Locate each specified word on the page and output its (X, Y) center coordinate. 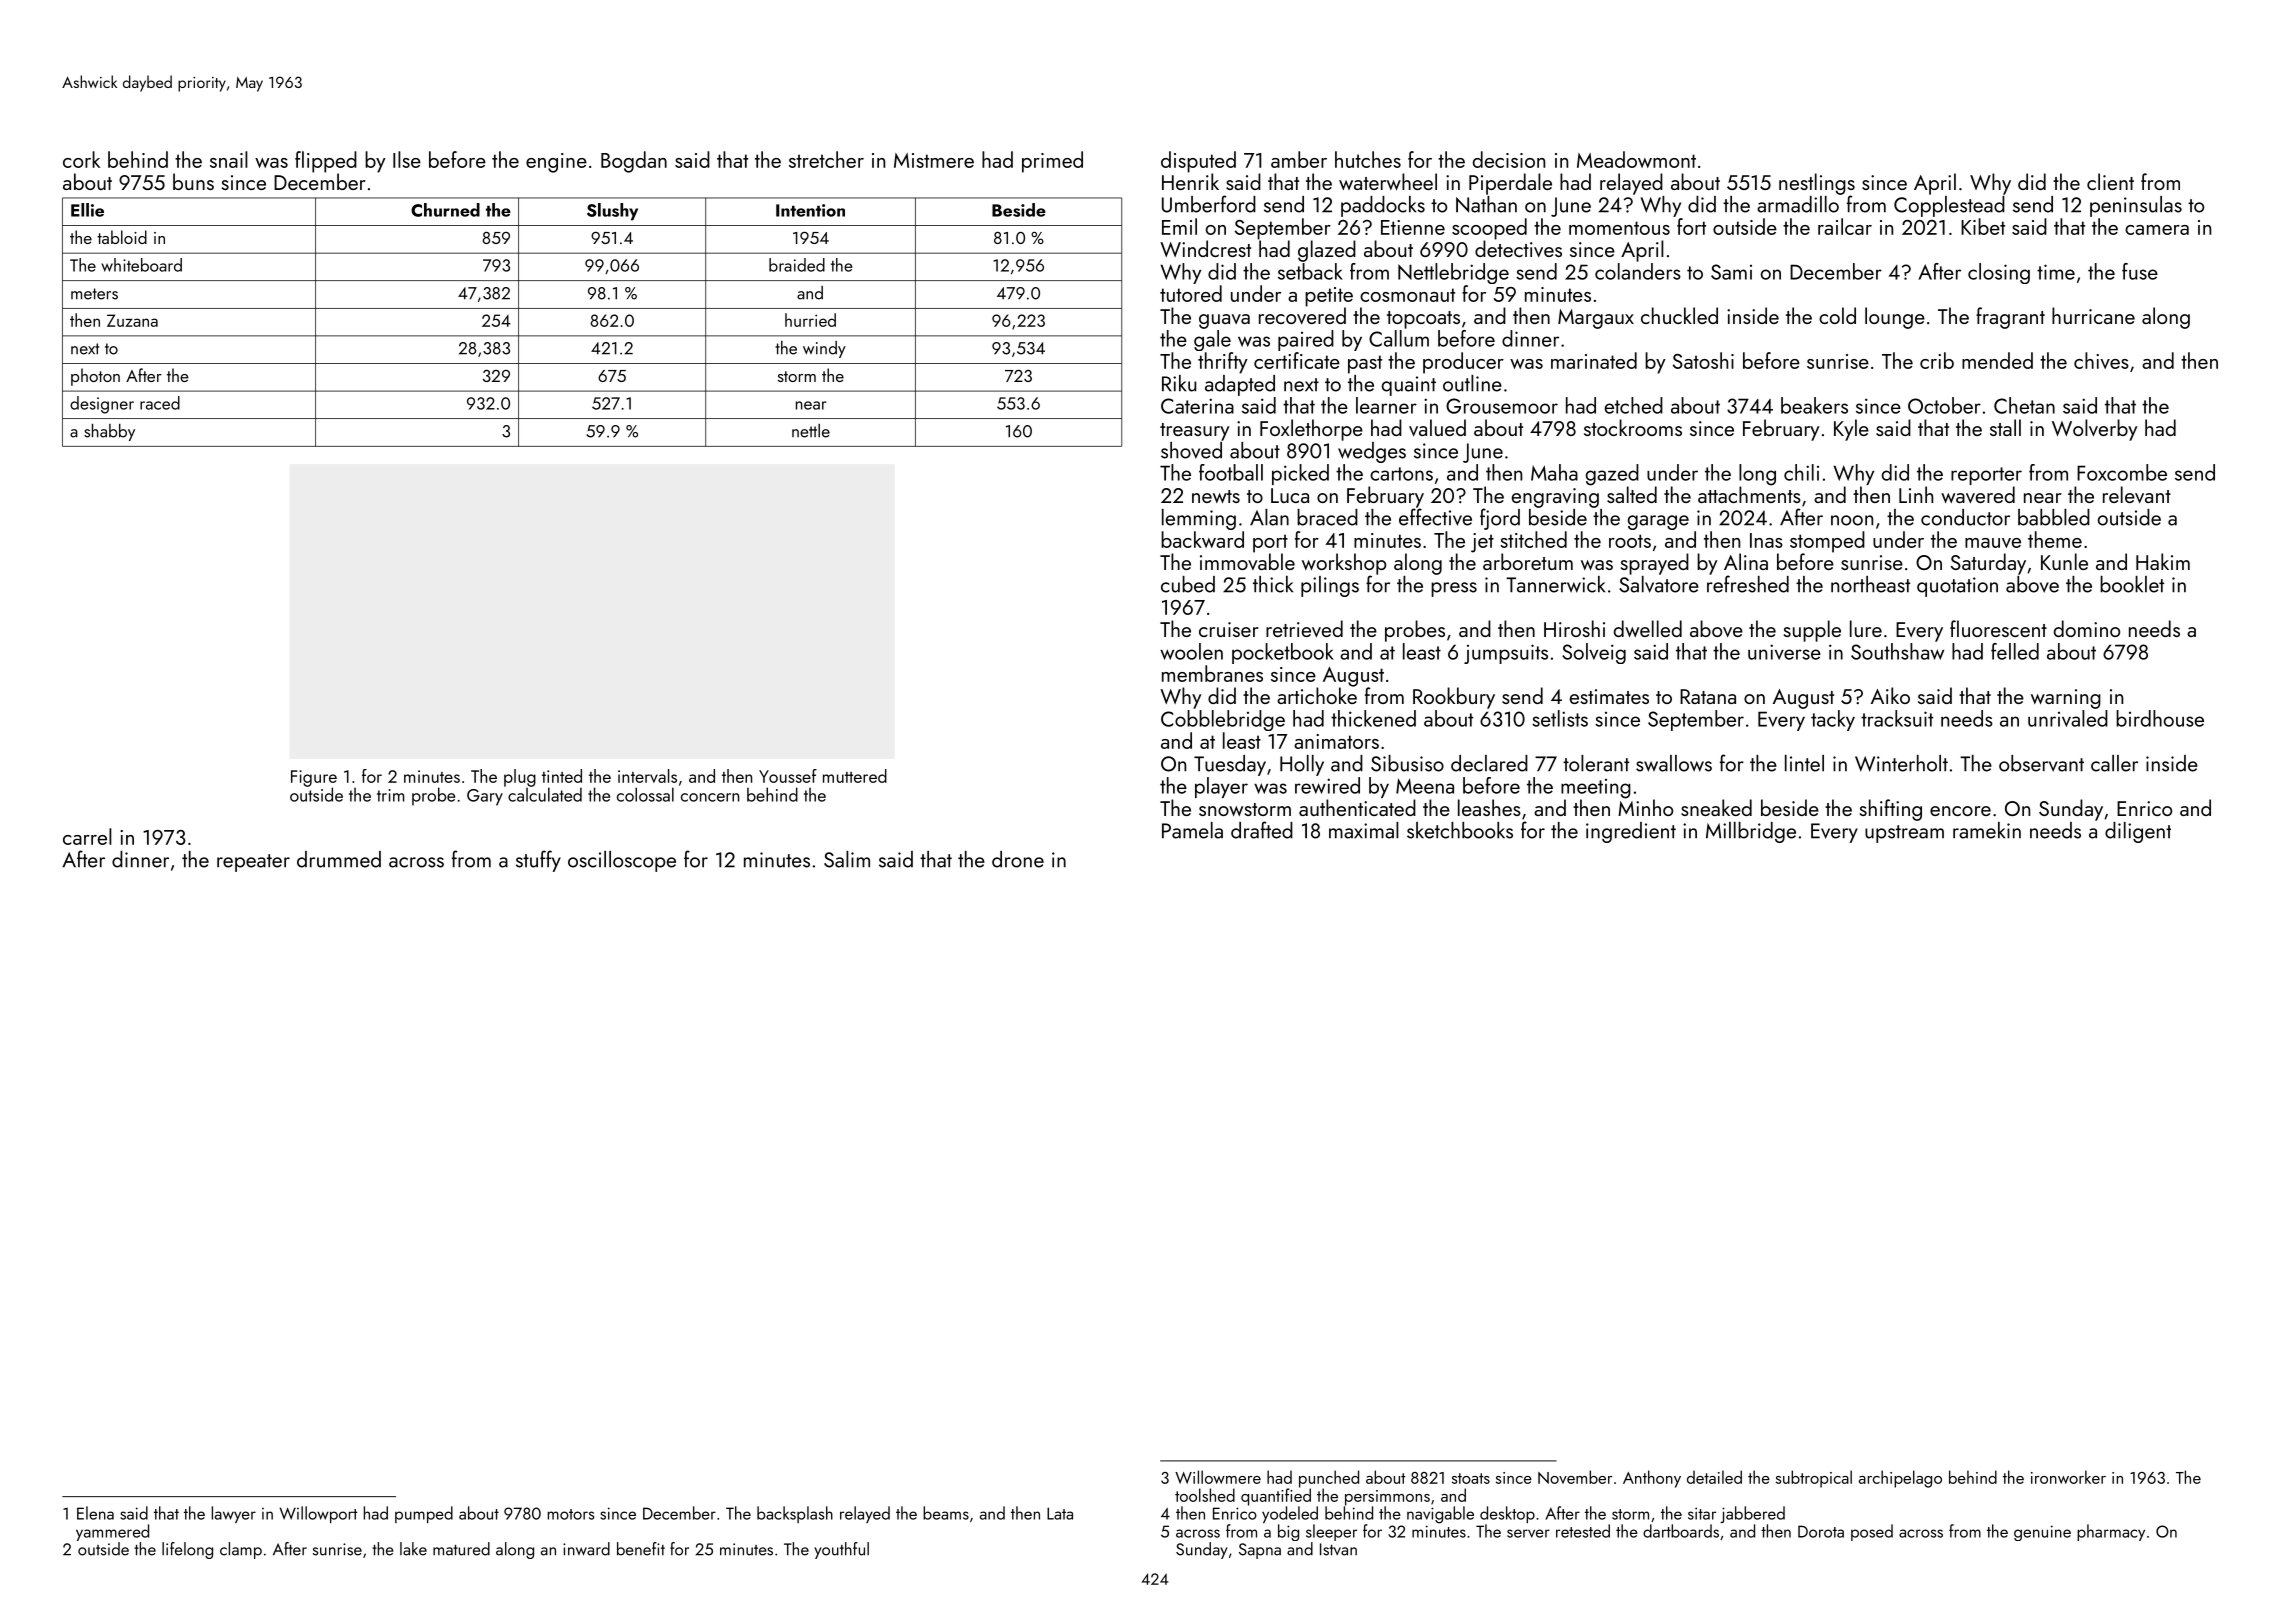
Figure (314, 778)
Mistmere (934, 160)
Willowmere (1218, 1477)
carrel (87, 836)
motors (571, 1514)
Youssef (788, 776)
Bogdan (634, 162)
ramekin (1987, 830)
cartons (1401, 474)
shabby (109, 432)
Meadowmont (1636, 159)
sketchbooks (1460, 830)
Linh (1916, 494)
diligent (2138, 832)
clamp (241, 1550)
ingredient (1631, 832)
